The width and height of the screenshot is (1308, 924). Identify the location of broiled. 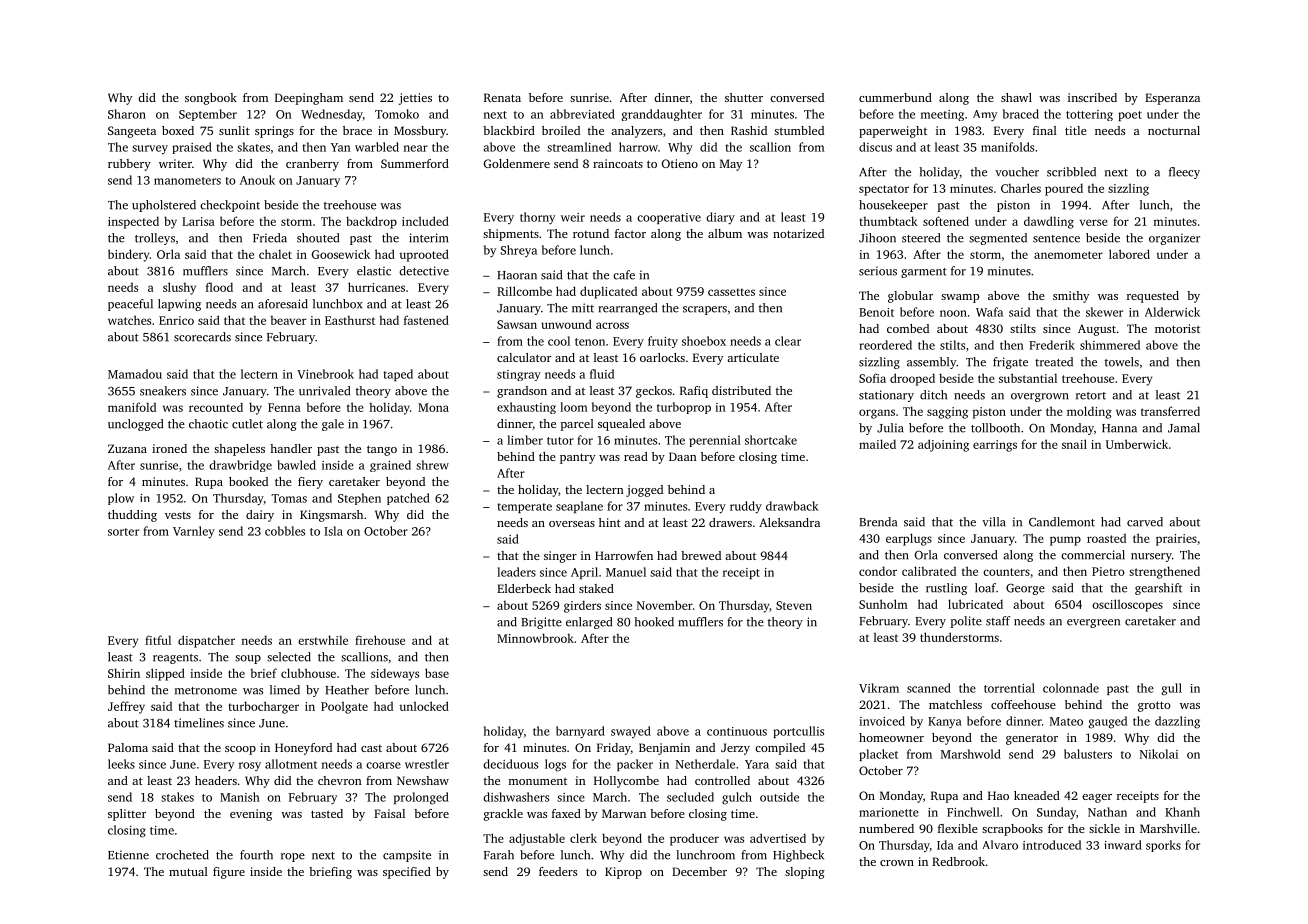
(561, 130).
